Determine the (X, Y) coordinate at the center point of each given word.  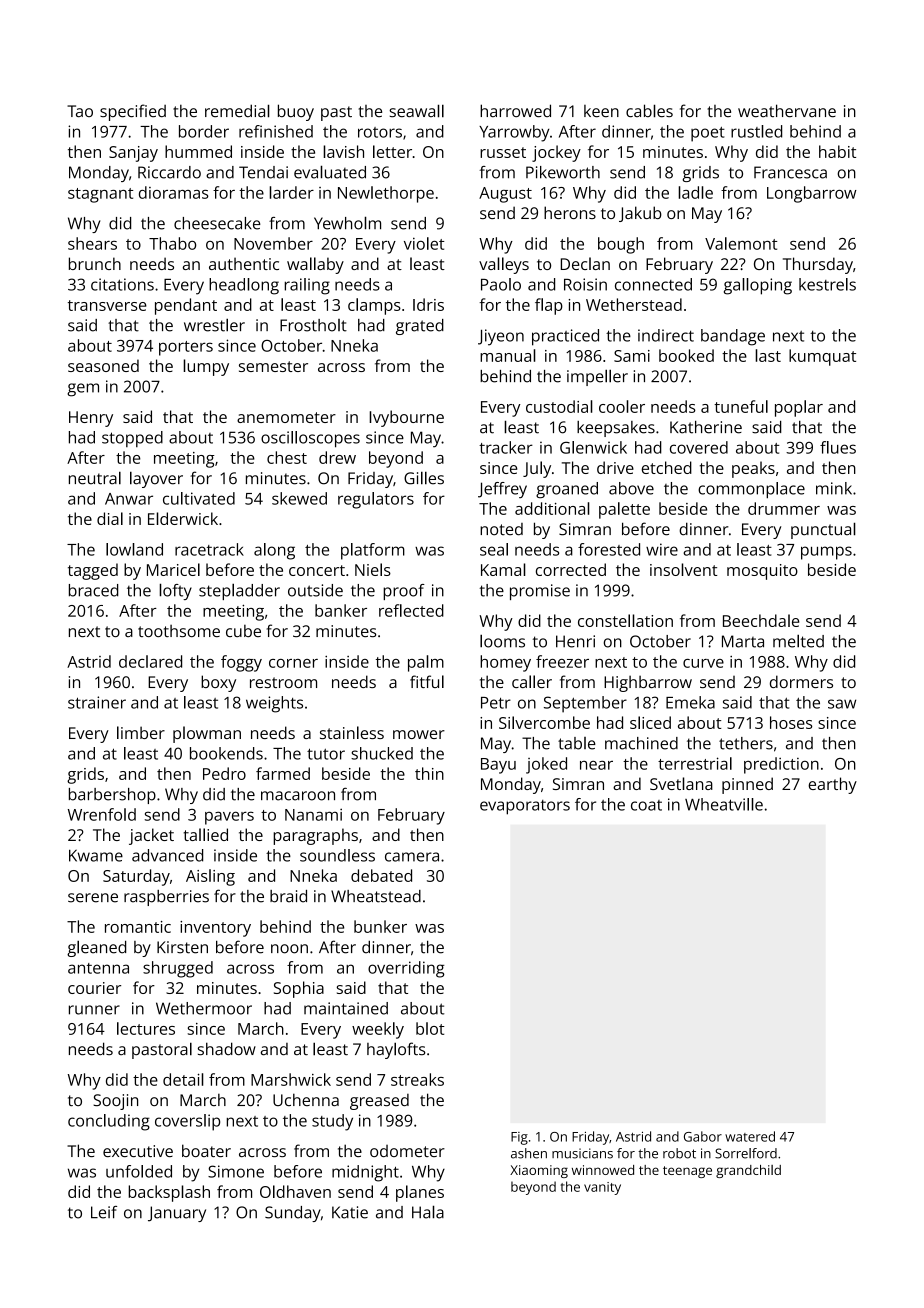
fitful (427, 681)
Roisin (585, 284)
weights (274, 704)
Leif (104, 1212)
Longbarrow (812, 194)
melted (798, 641)
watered (750, 1136)
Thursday (818, 265)
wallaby (315, 265)
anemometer (286, 417)
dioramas (174, 192)
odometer (407, 1151)
